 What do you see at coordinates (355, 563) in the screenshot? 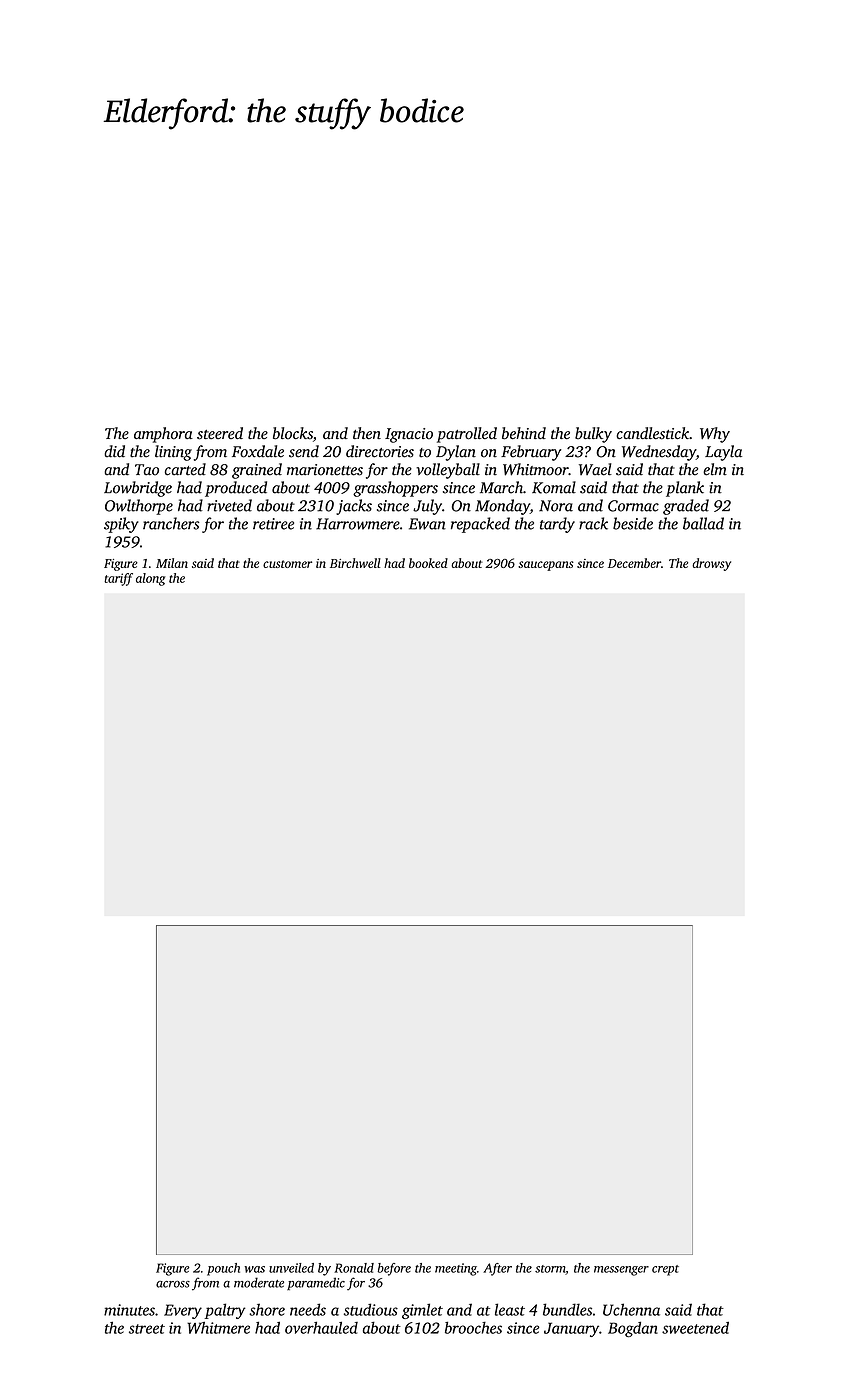
I see `Birchwell` at bounding box center [355, 563].
